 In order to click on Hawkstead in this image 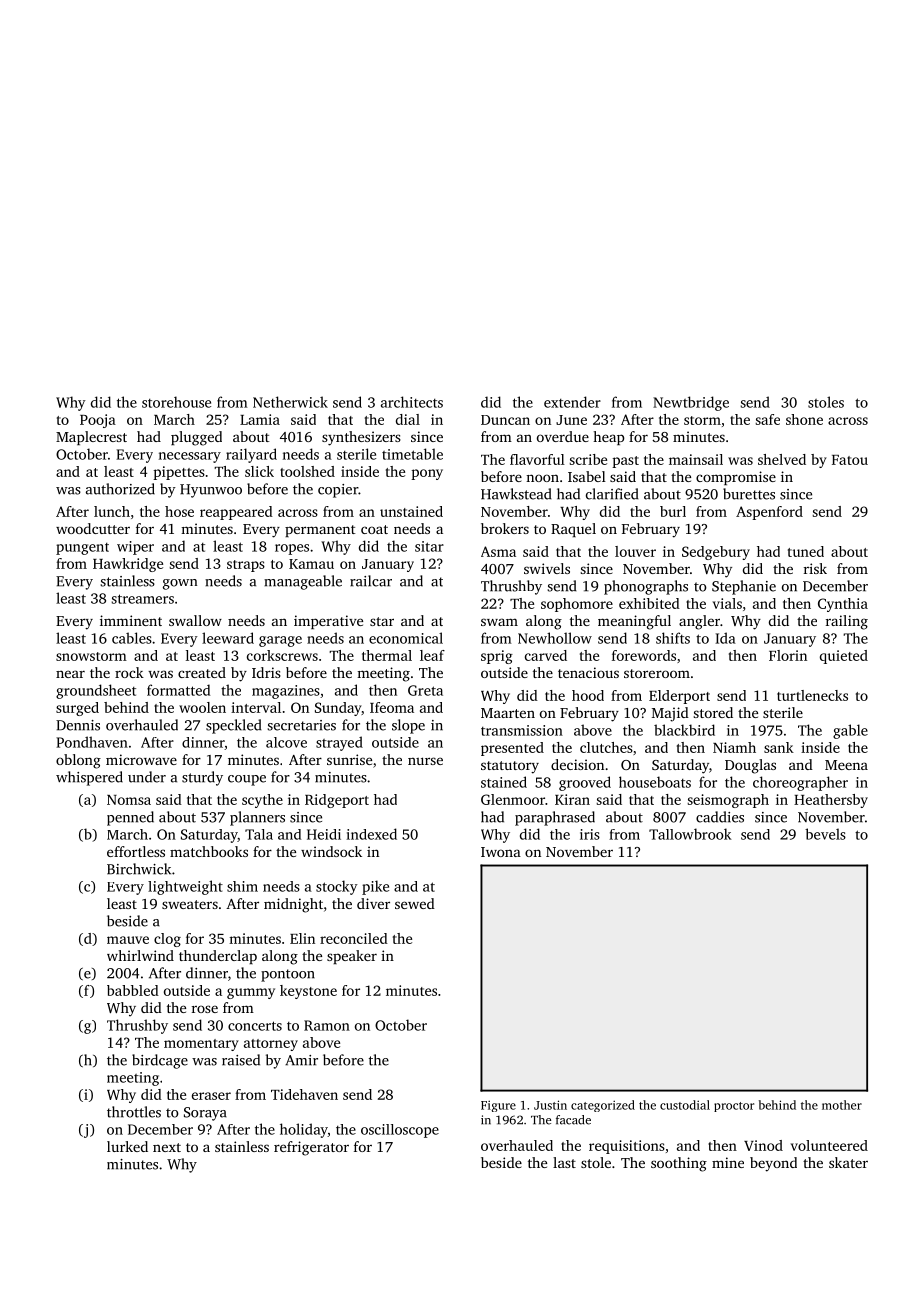, I will do `click(516, 494)`.
